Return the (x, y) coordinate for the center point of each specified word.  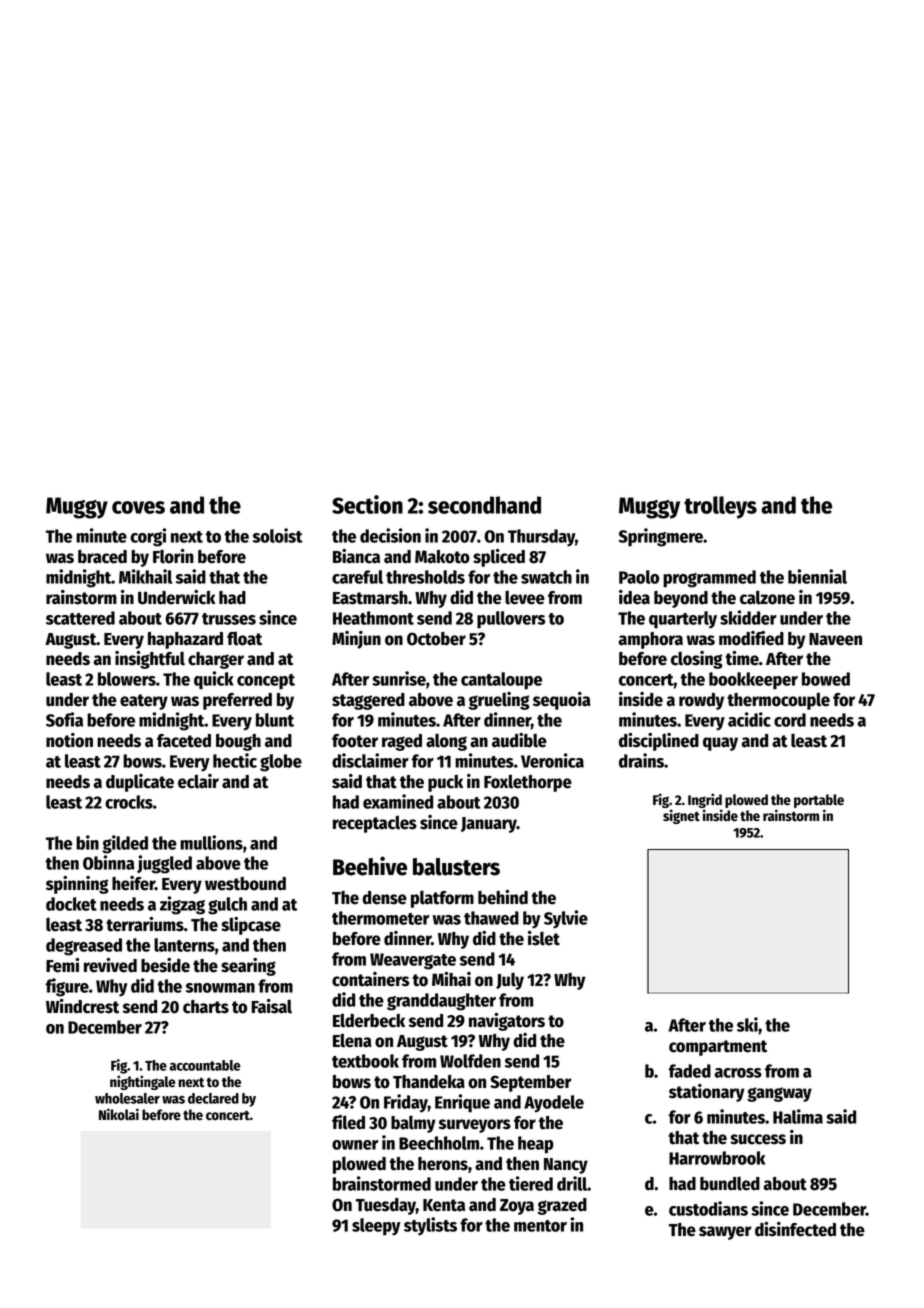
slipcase (251, 926)
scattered (80, 618)
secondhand (484, 505)
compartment (718, 1048)
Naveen (835, 639)
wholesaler (127, 1098)
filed (348, 1122)
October (436, 639)
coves (138, 507)
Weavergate (413, 961)
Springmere (661, 537)
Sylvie (566, 919)
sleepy (376, 1227)
